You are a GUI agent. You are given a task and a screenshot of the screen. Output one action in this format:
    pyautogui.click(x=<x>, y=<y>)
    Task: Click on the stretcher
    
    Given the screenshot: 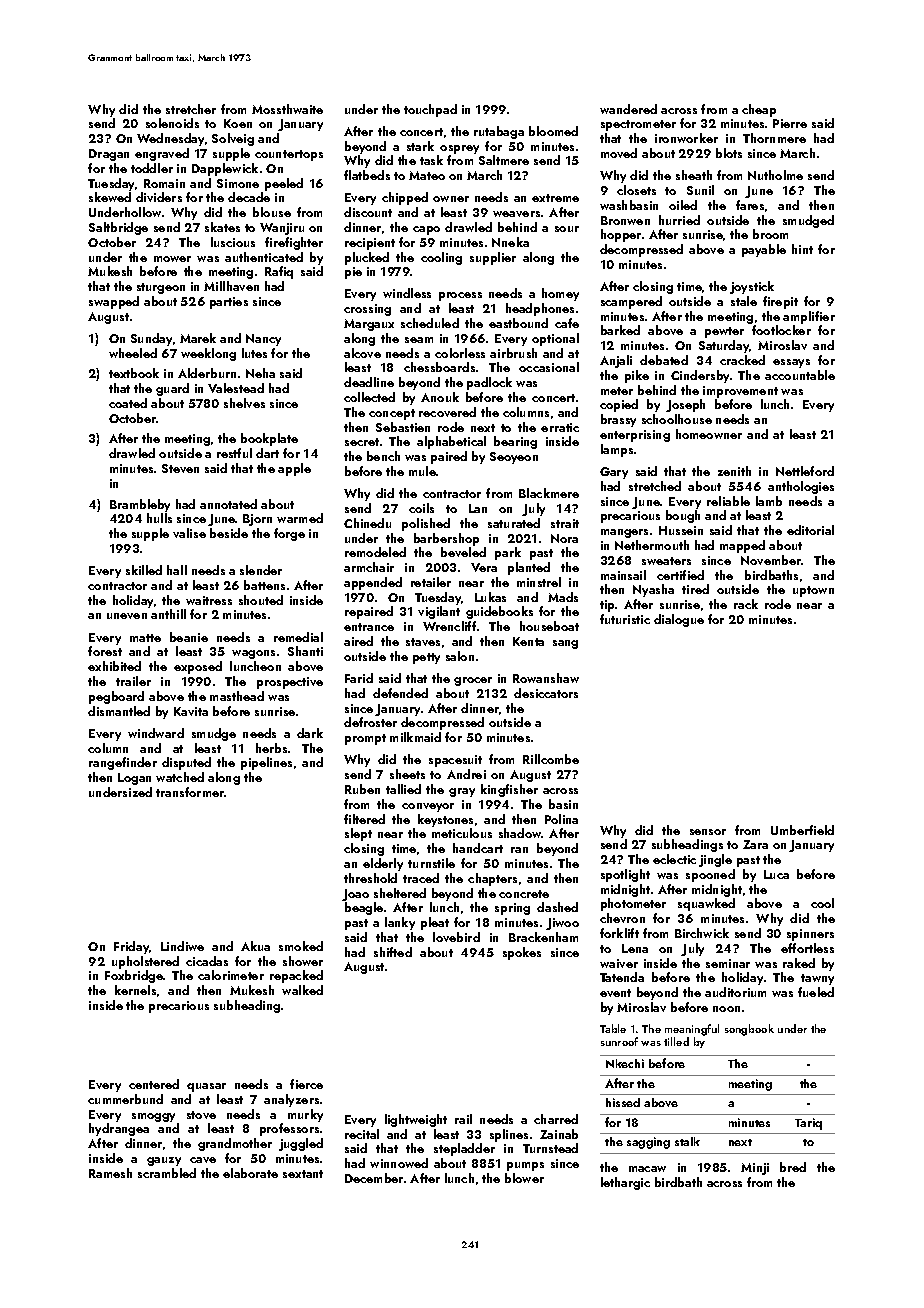 What is the action you would take?
    pyautogui.click(x=191, y=109)
